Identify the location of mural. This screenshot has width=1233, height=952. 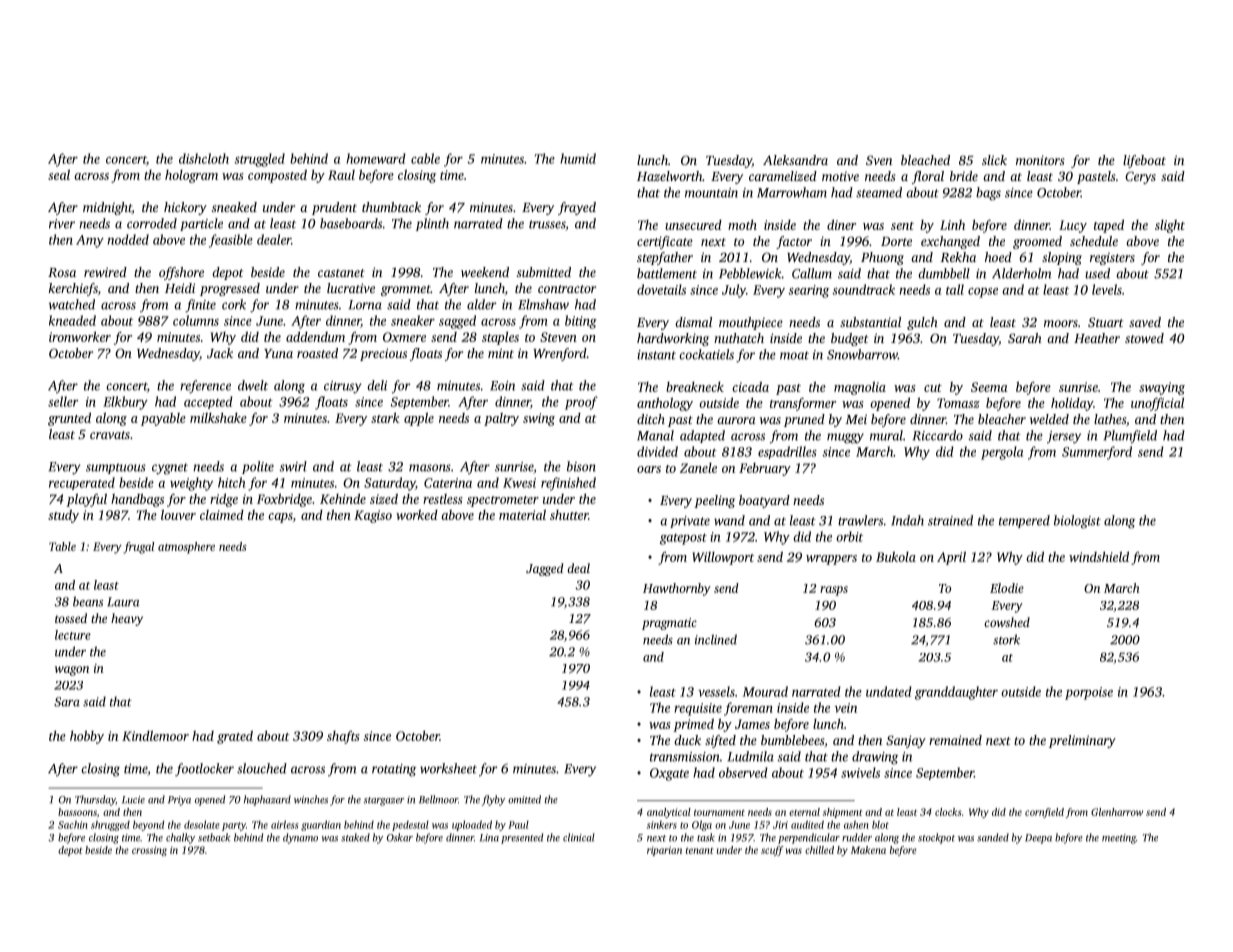
(886, 435).
